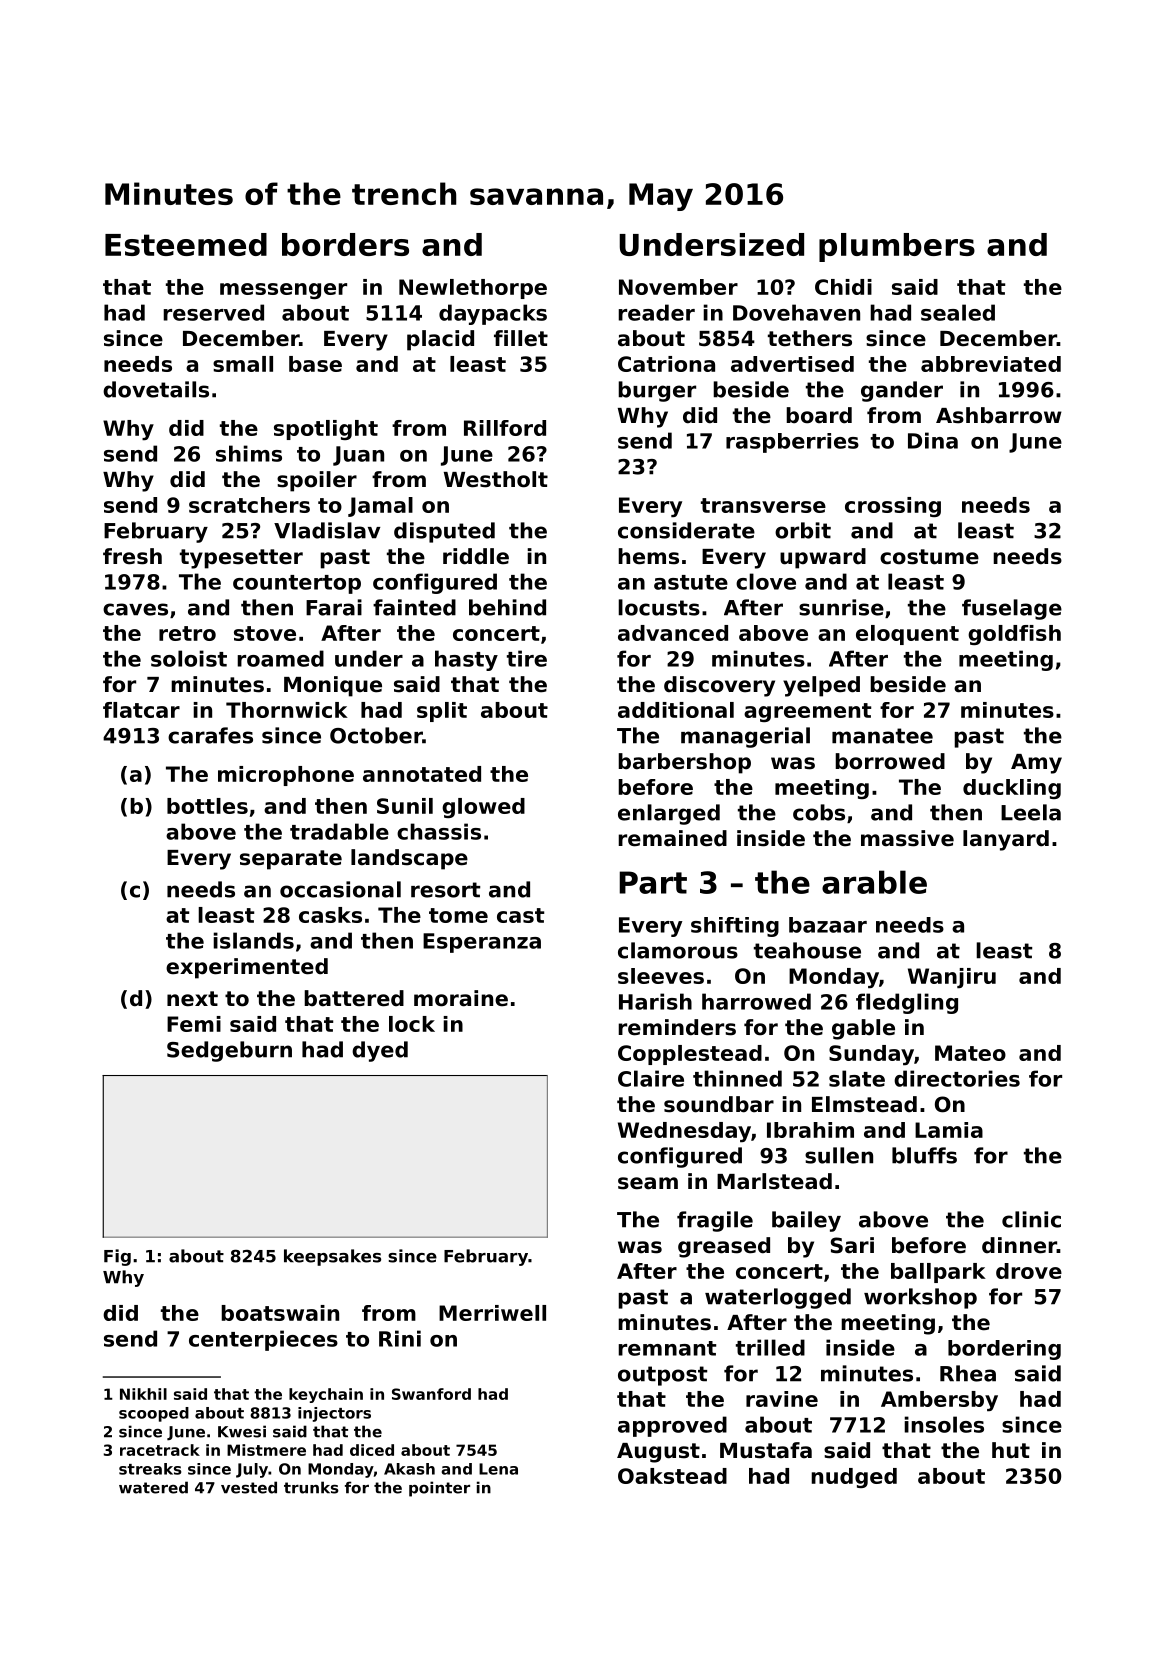 Image resolution: width=1165 pixels, height=1654 pixels. Describe the element at coordinates (897, 247) in the document. I see `plumbers` at that location.
